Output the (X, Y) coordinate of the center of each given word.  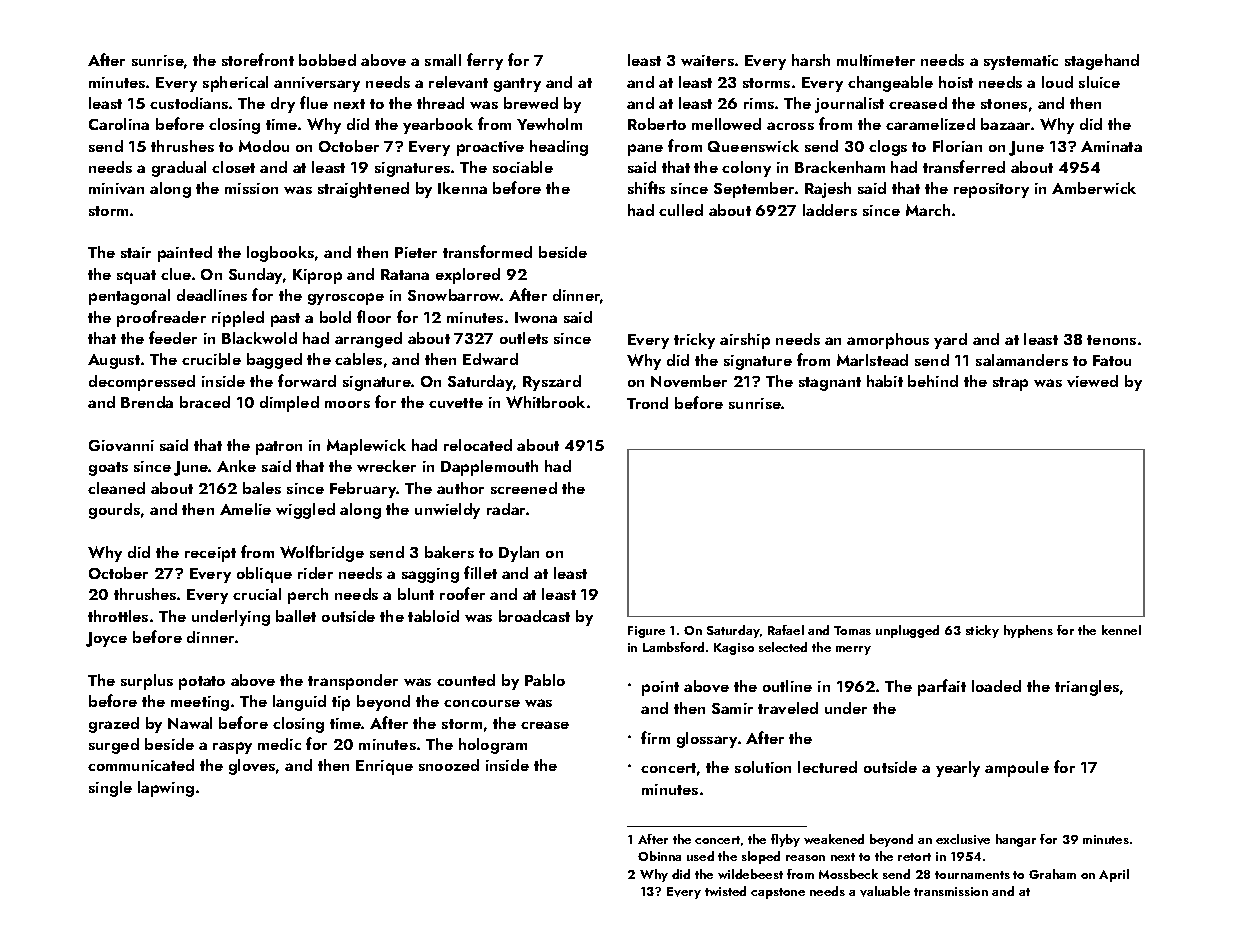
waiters (707, 60)
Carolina (119, 124)
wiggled (305, 511)
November (689, 381)
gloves (252, 767)
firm (655, 737)
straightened (363, 190)
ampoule (1017, 769)
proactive (490, 148)
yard (950, 341)
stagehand (1102, 62)
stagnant (830, 384)
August (114, 361)
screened (524, 488)
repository (991, 190)
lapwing (166, 789)
